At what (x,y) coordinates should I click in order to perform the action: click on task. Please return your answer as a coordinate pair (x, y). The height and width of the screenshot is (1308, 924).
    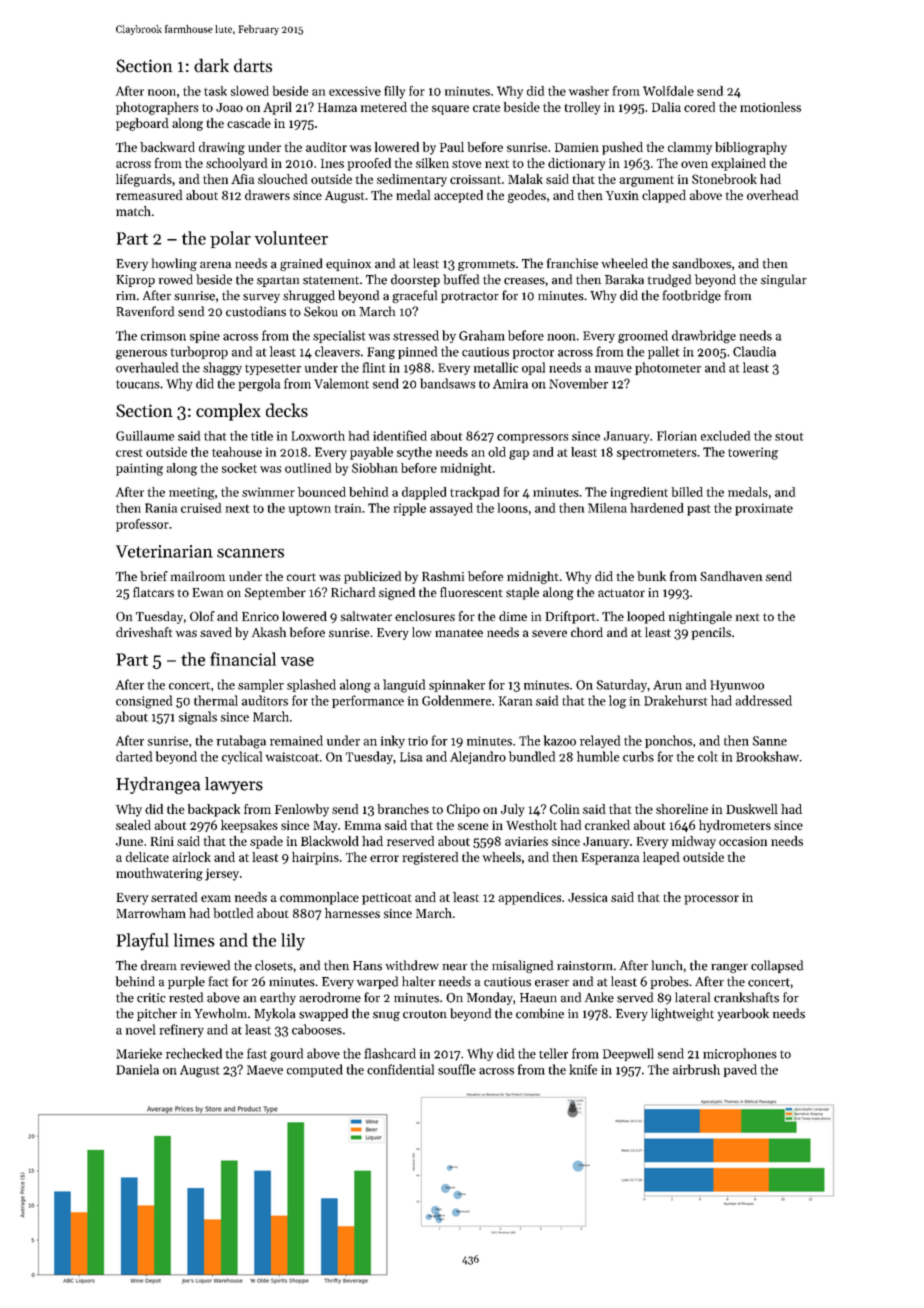
    Looking at the image, I should click on (215, 91).
